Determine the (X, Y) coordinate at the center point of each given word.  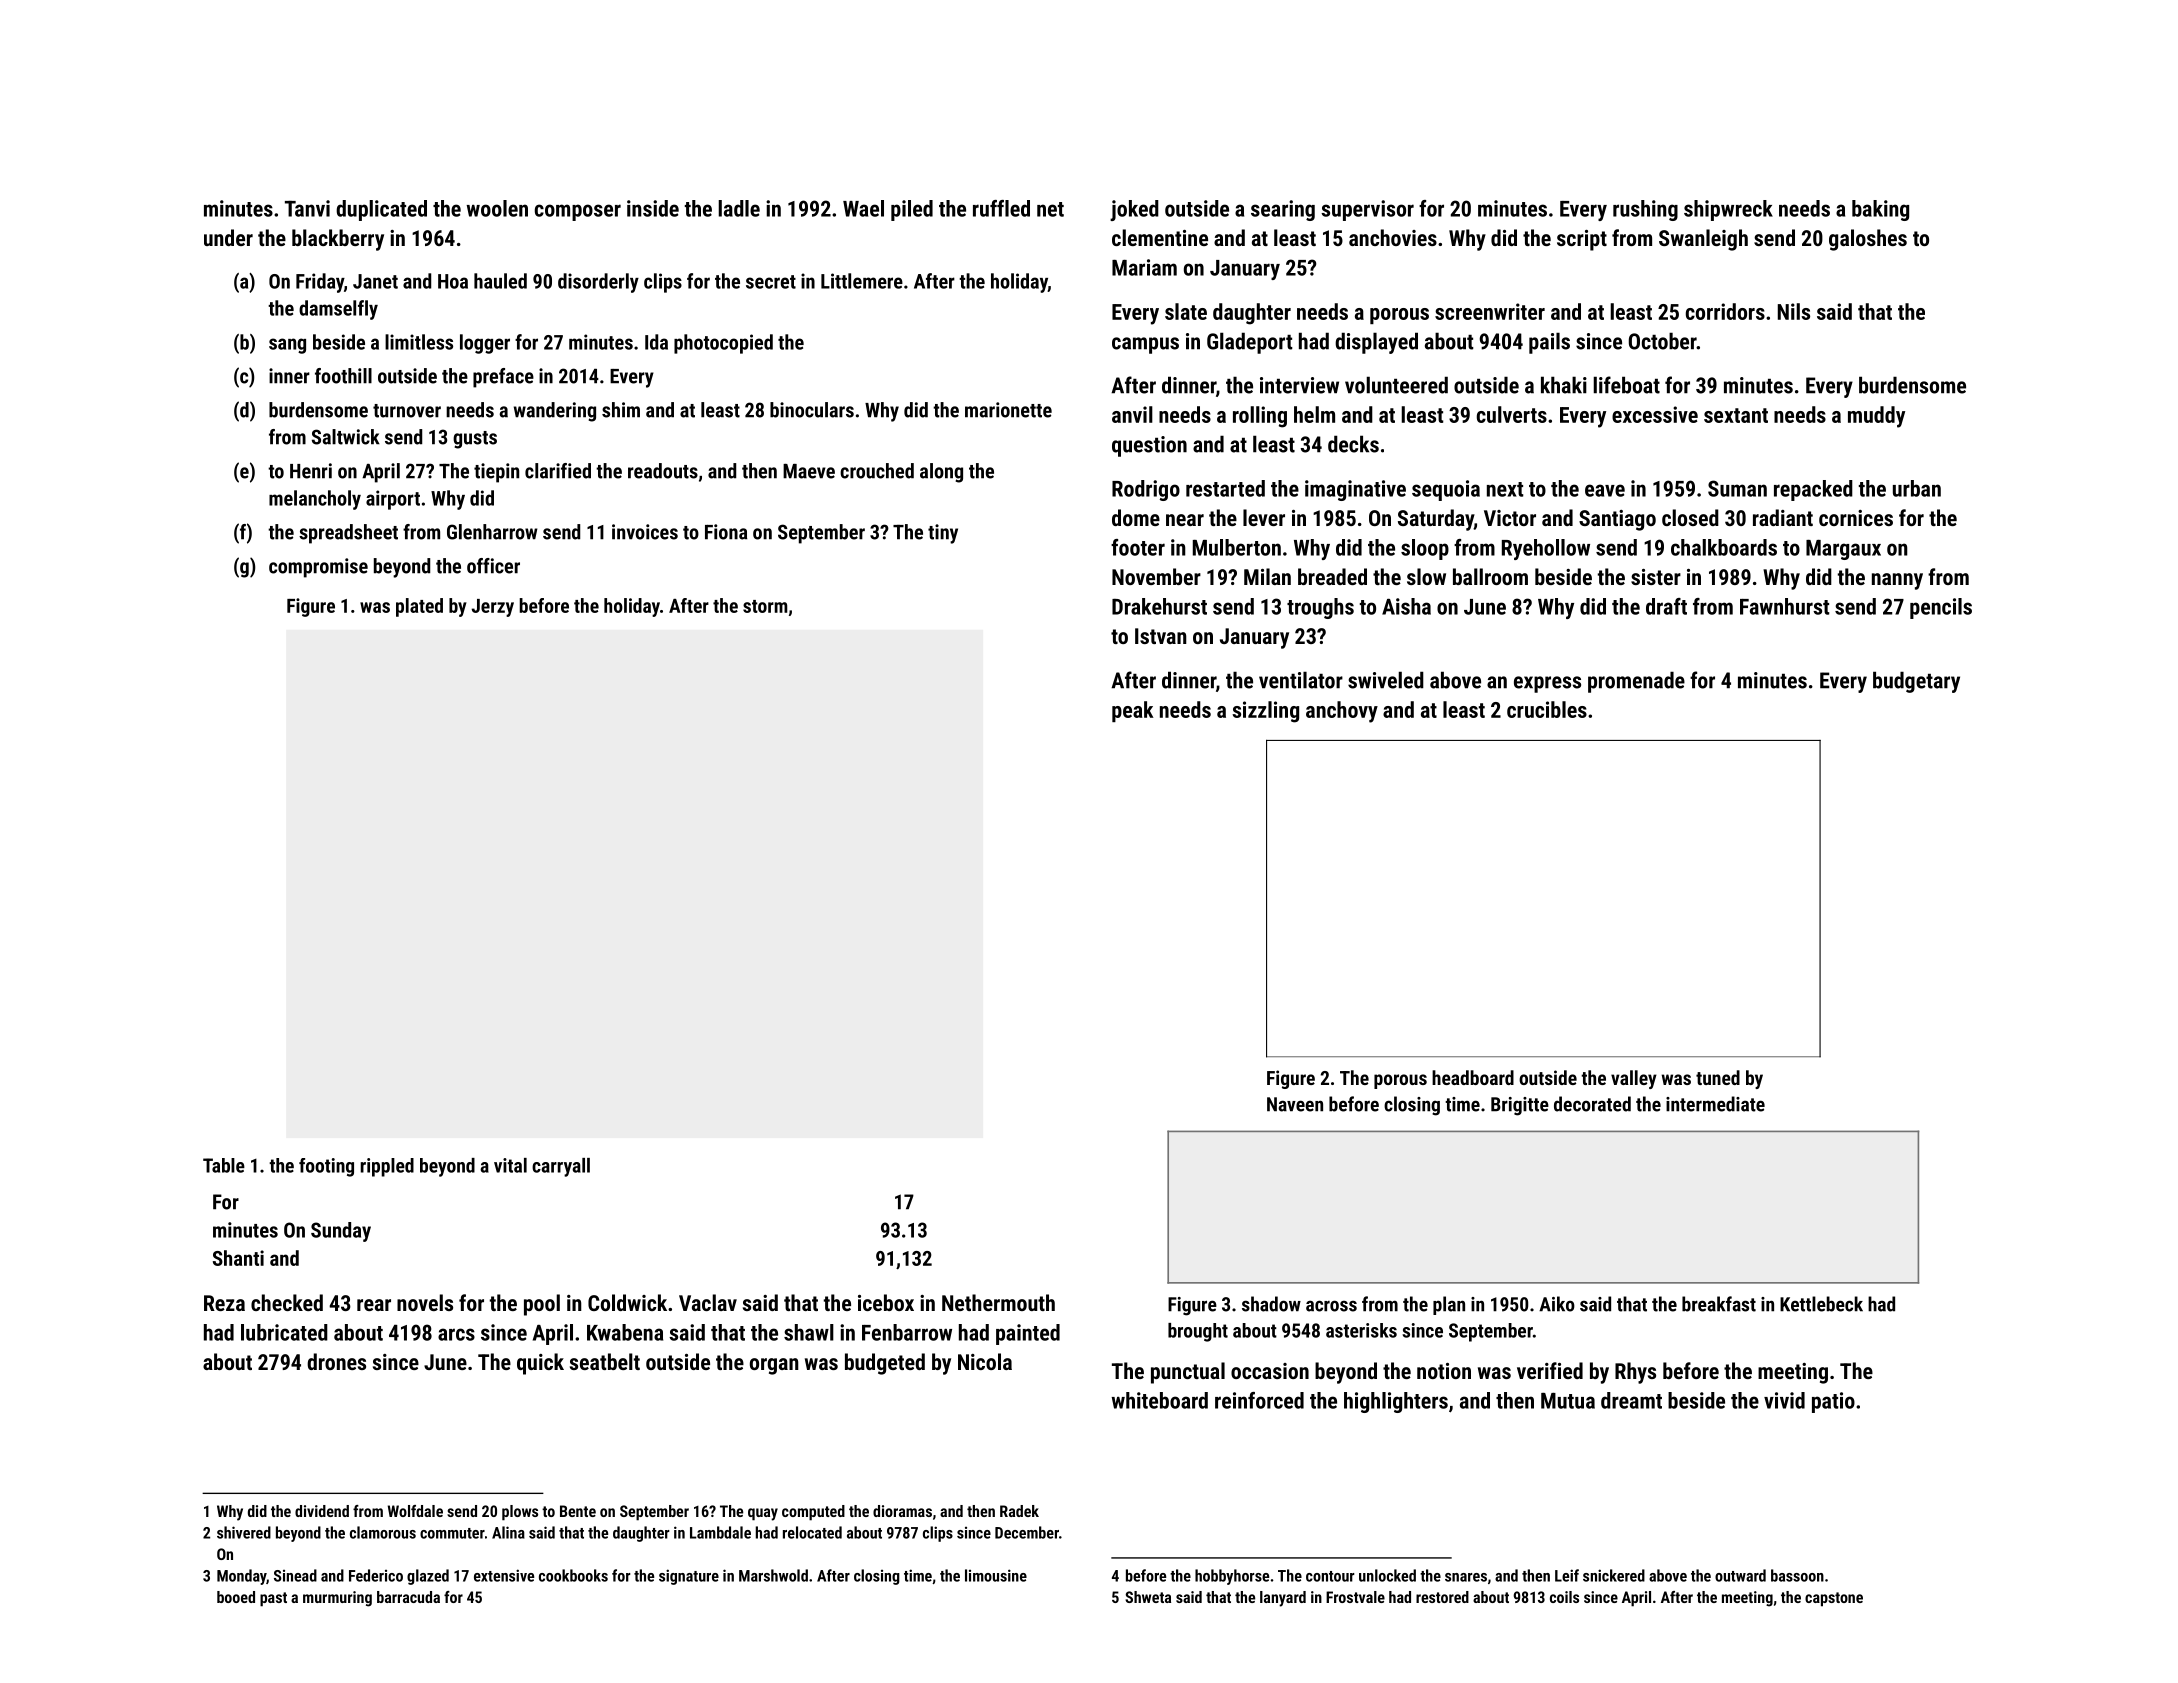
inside (653, 208)
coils (1564, 1597)
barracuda (408, 1597)
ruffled (1001, 208)
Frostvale (1355, 1597)
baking (1880, 210)
